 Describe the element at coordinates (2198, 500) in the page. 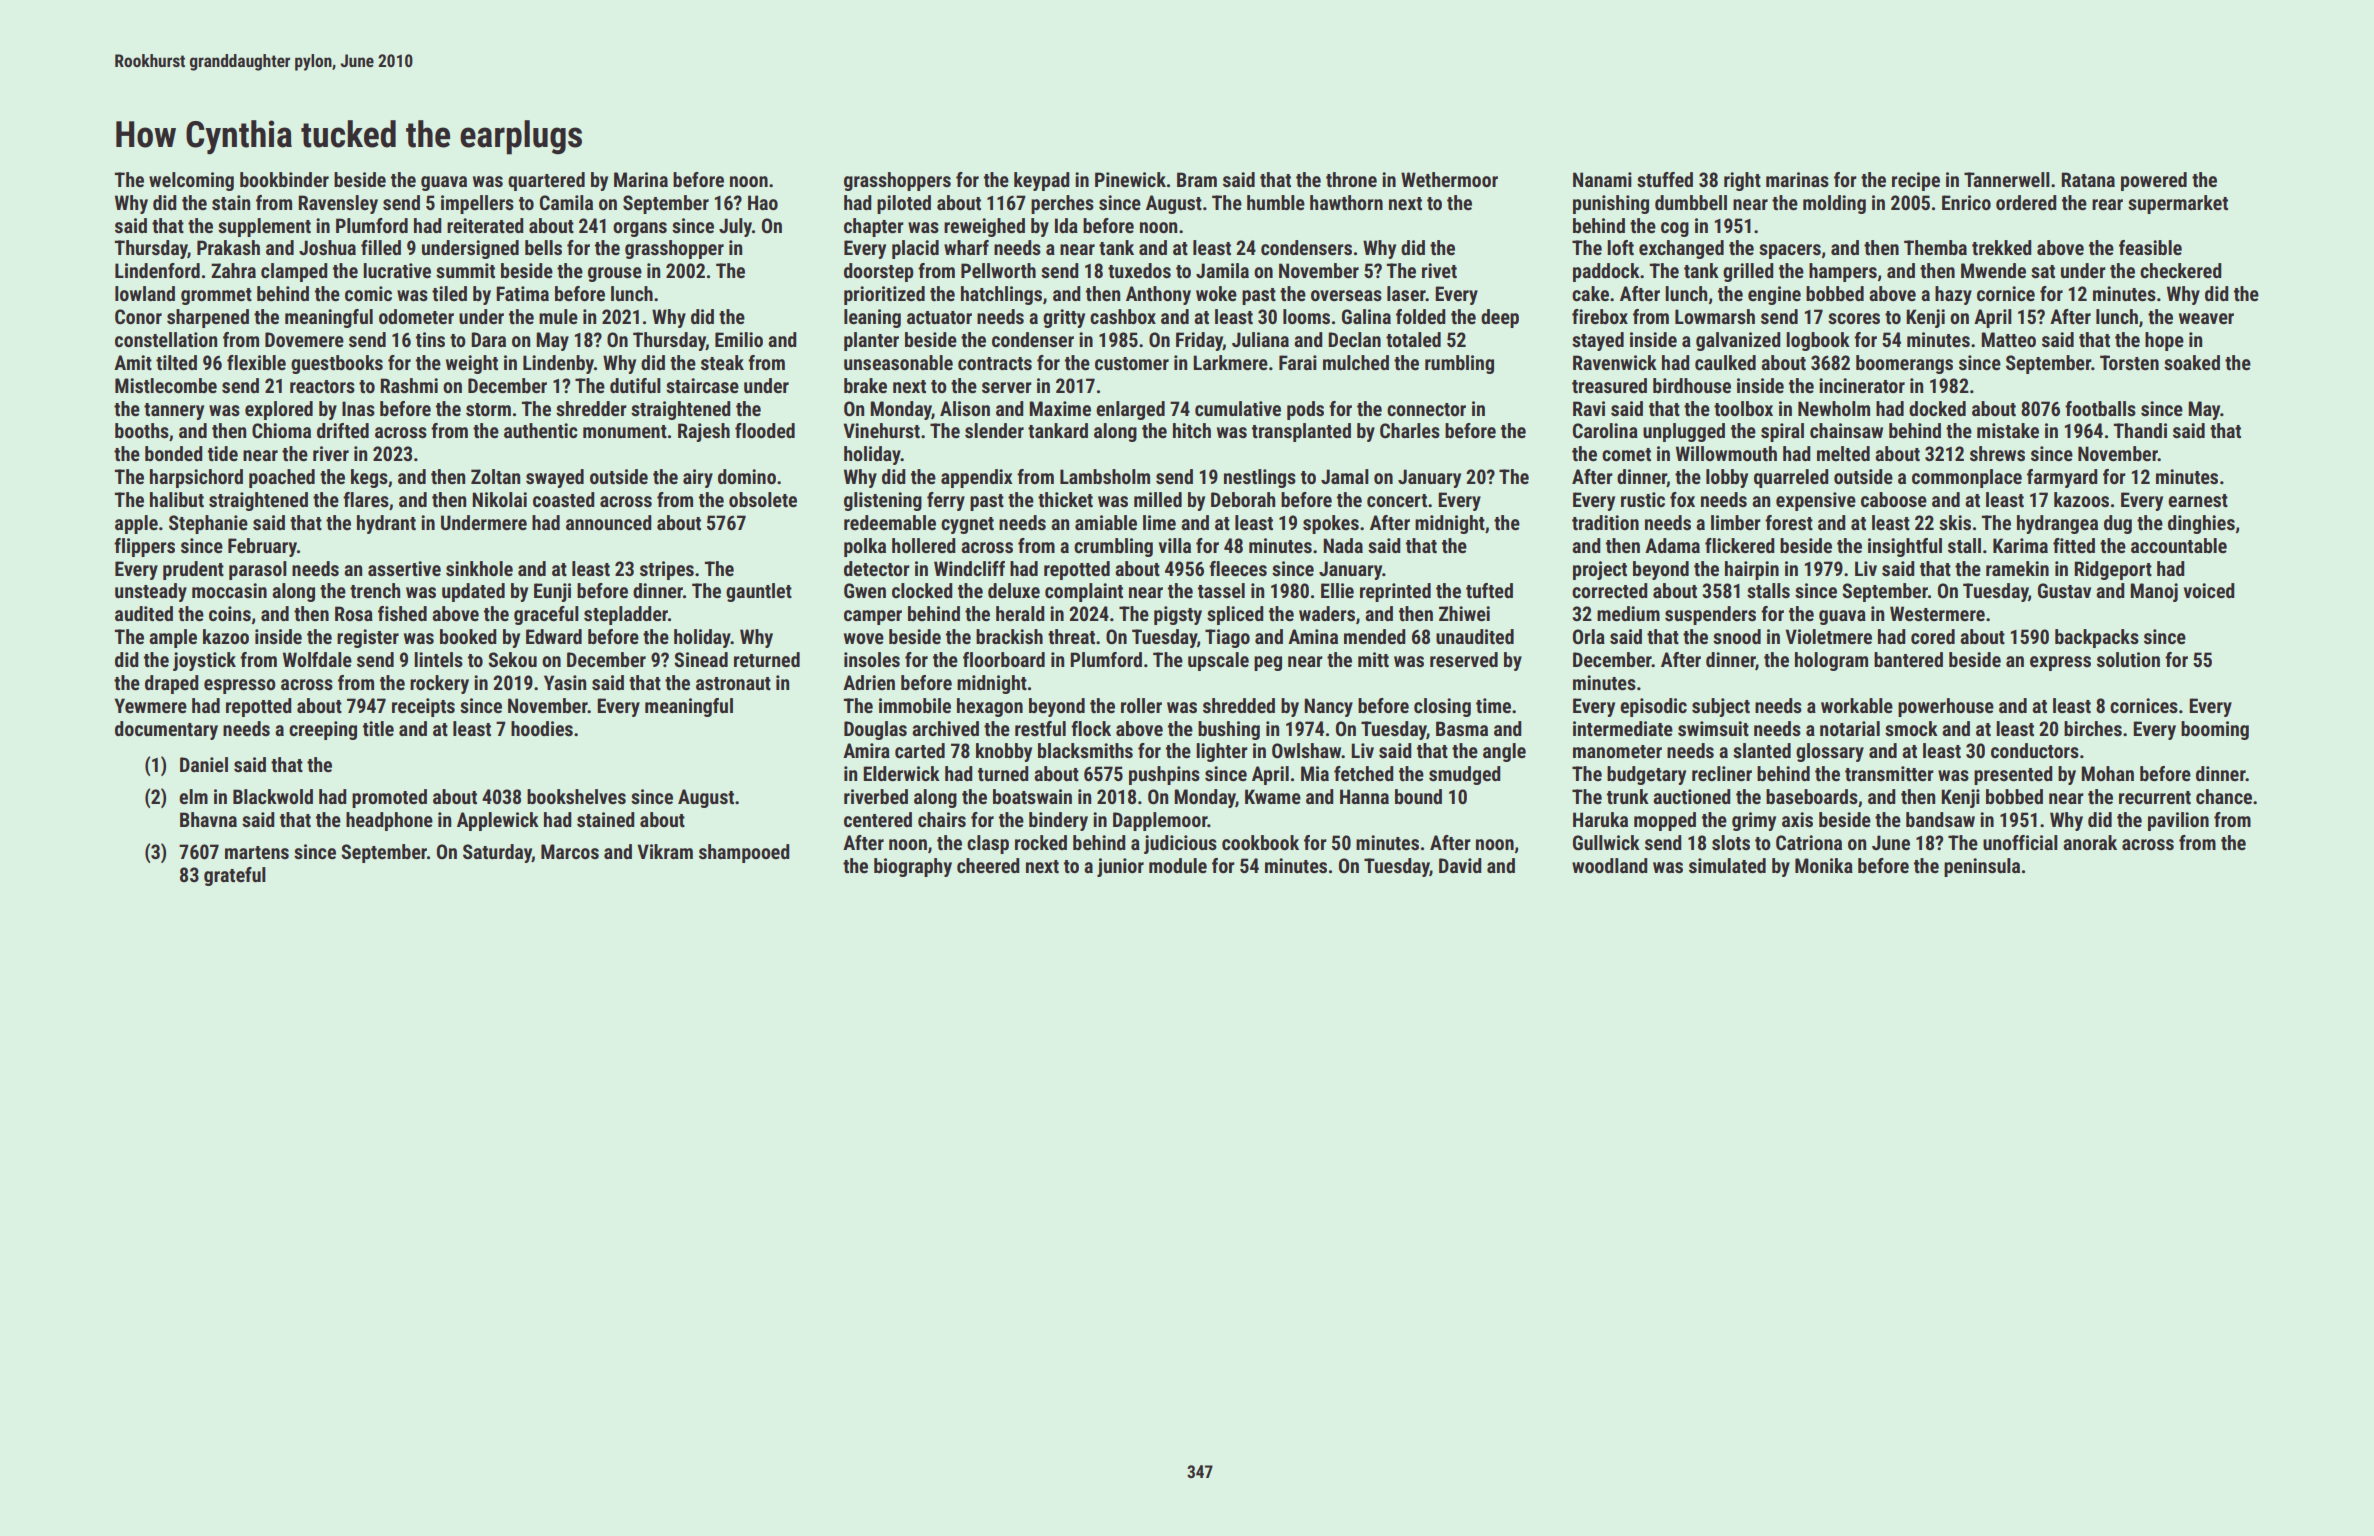

I see `earnest` at that location.
